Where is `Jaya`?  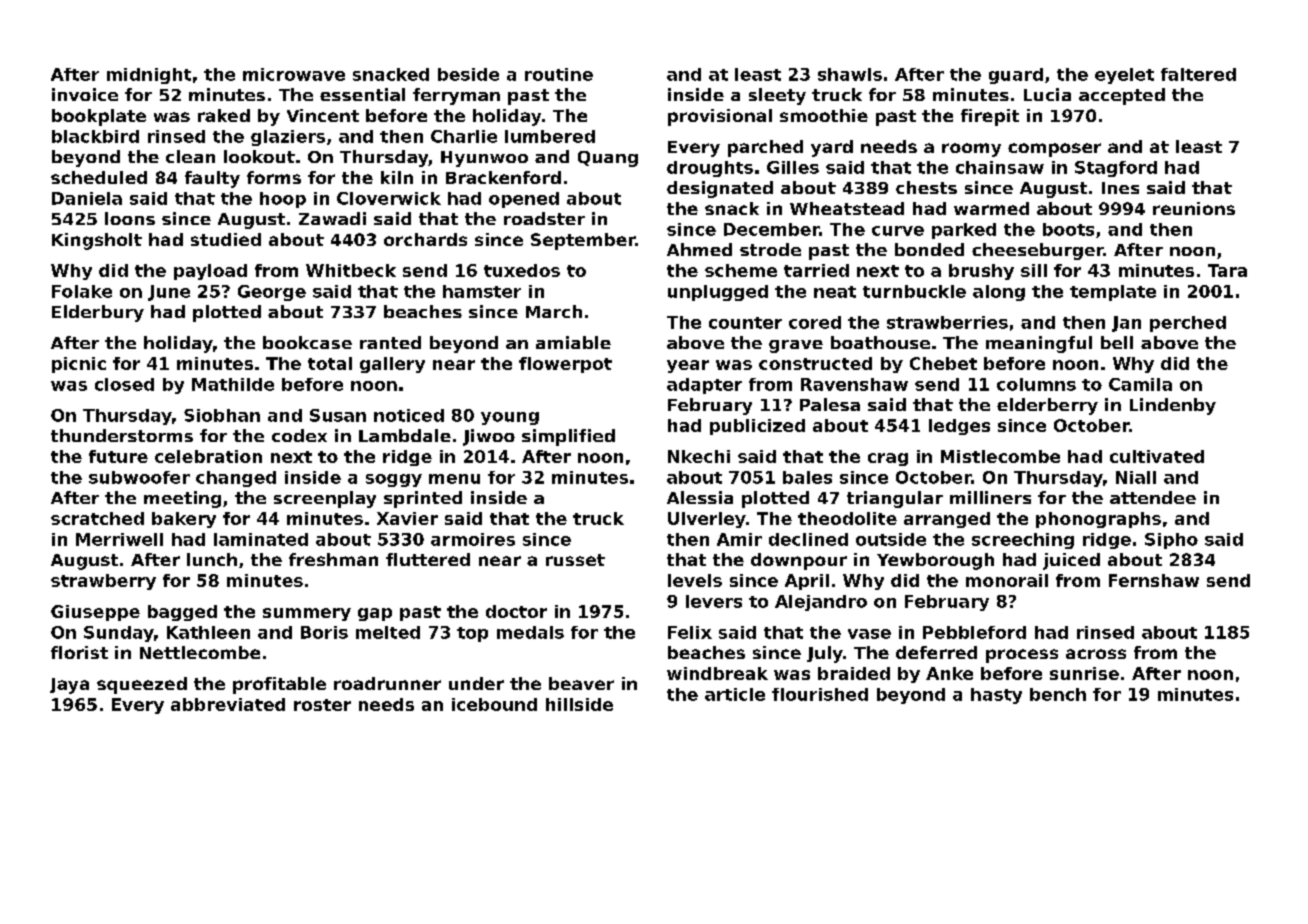 Jaya is located at coordinates (69, 686).
